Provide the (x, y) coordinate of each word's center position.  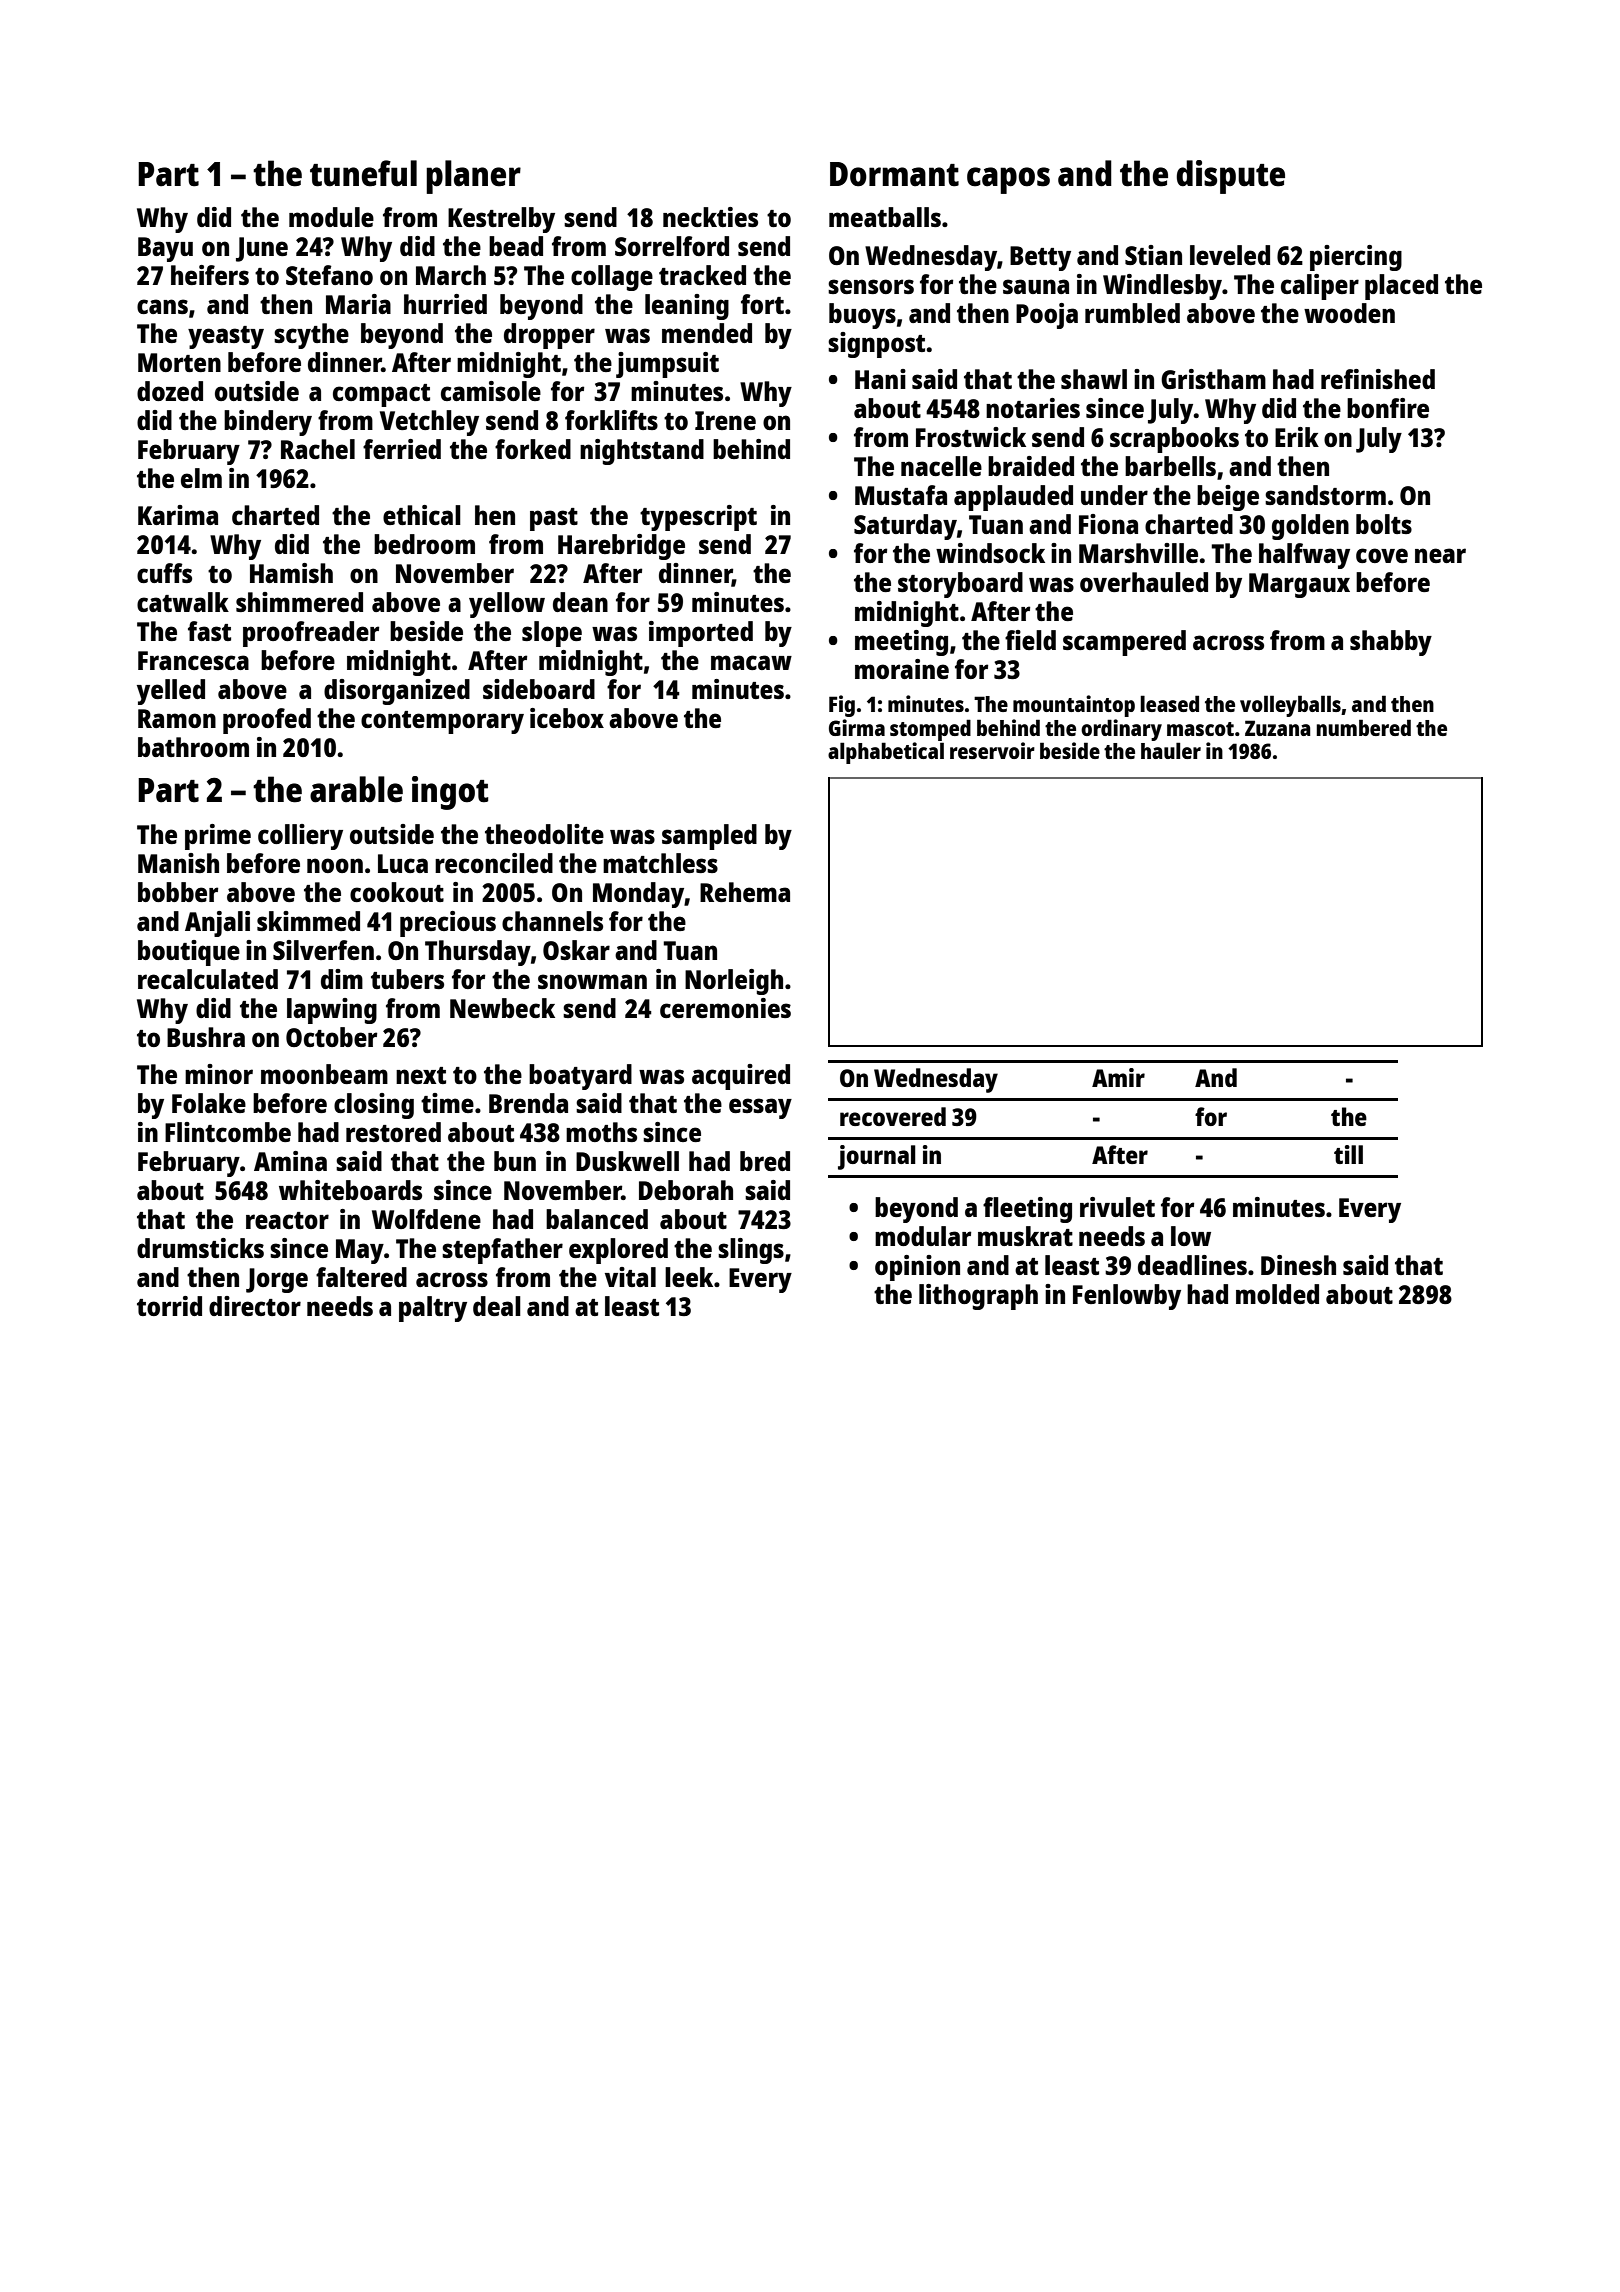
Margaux (1299, 585)
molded (1277, 1294)
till (1348, 1154)
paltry (433, 1309)
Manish (178, 863)
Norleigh (734, 982)
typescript (698, 518)
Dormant (894, 174)
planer (473, 177)
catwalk (183, 602)
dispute (1230, 177)
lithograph (978, 1297)
